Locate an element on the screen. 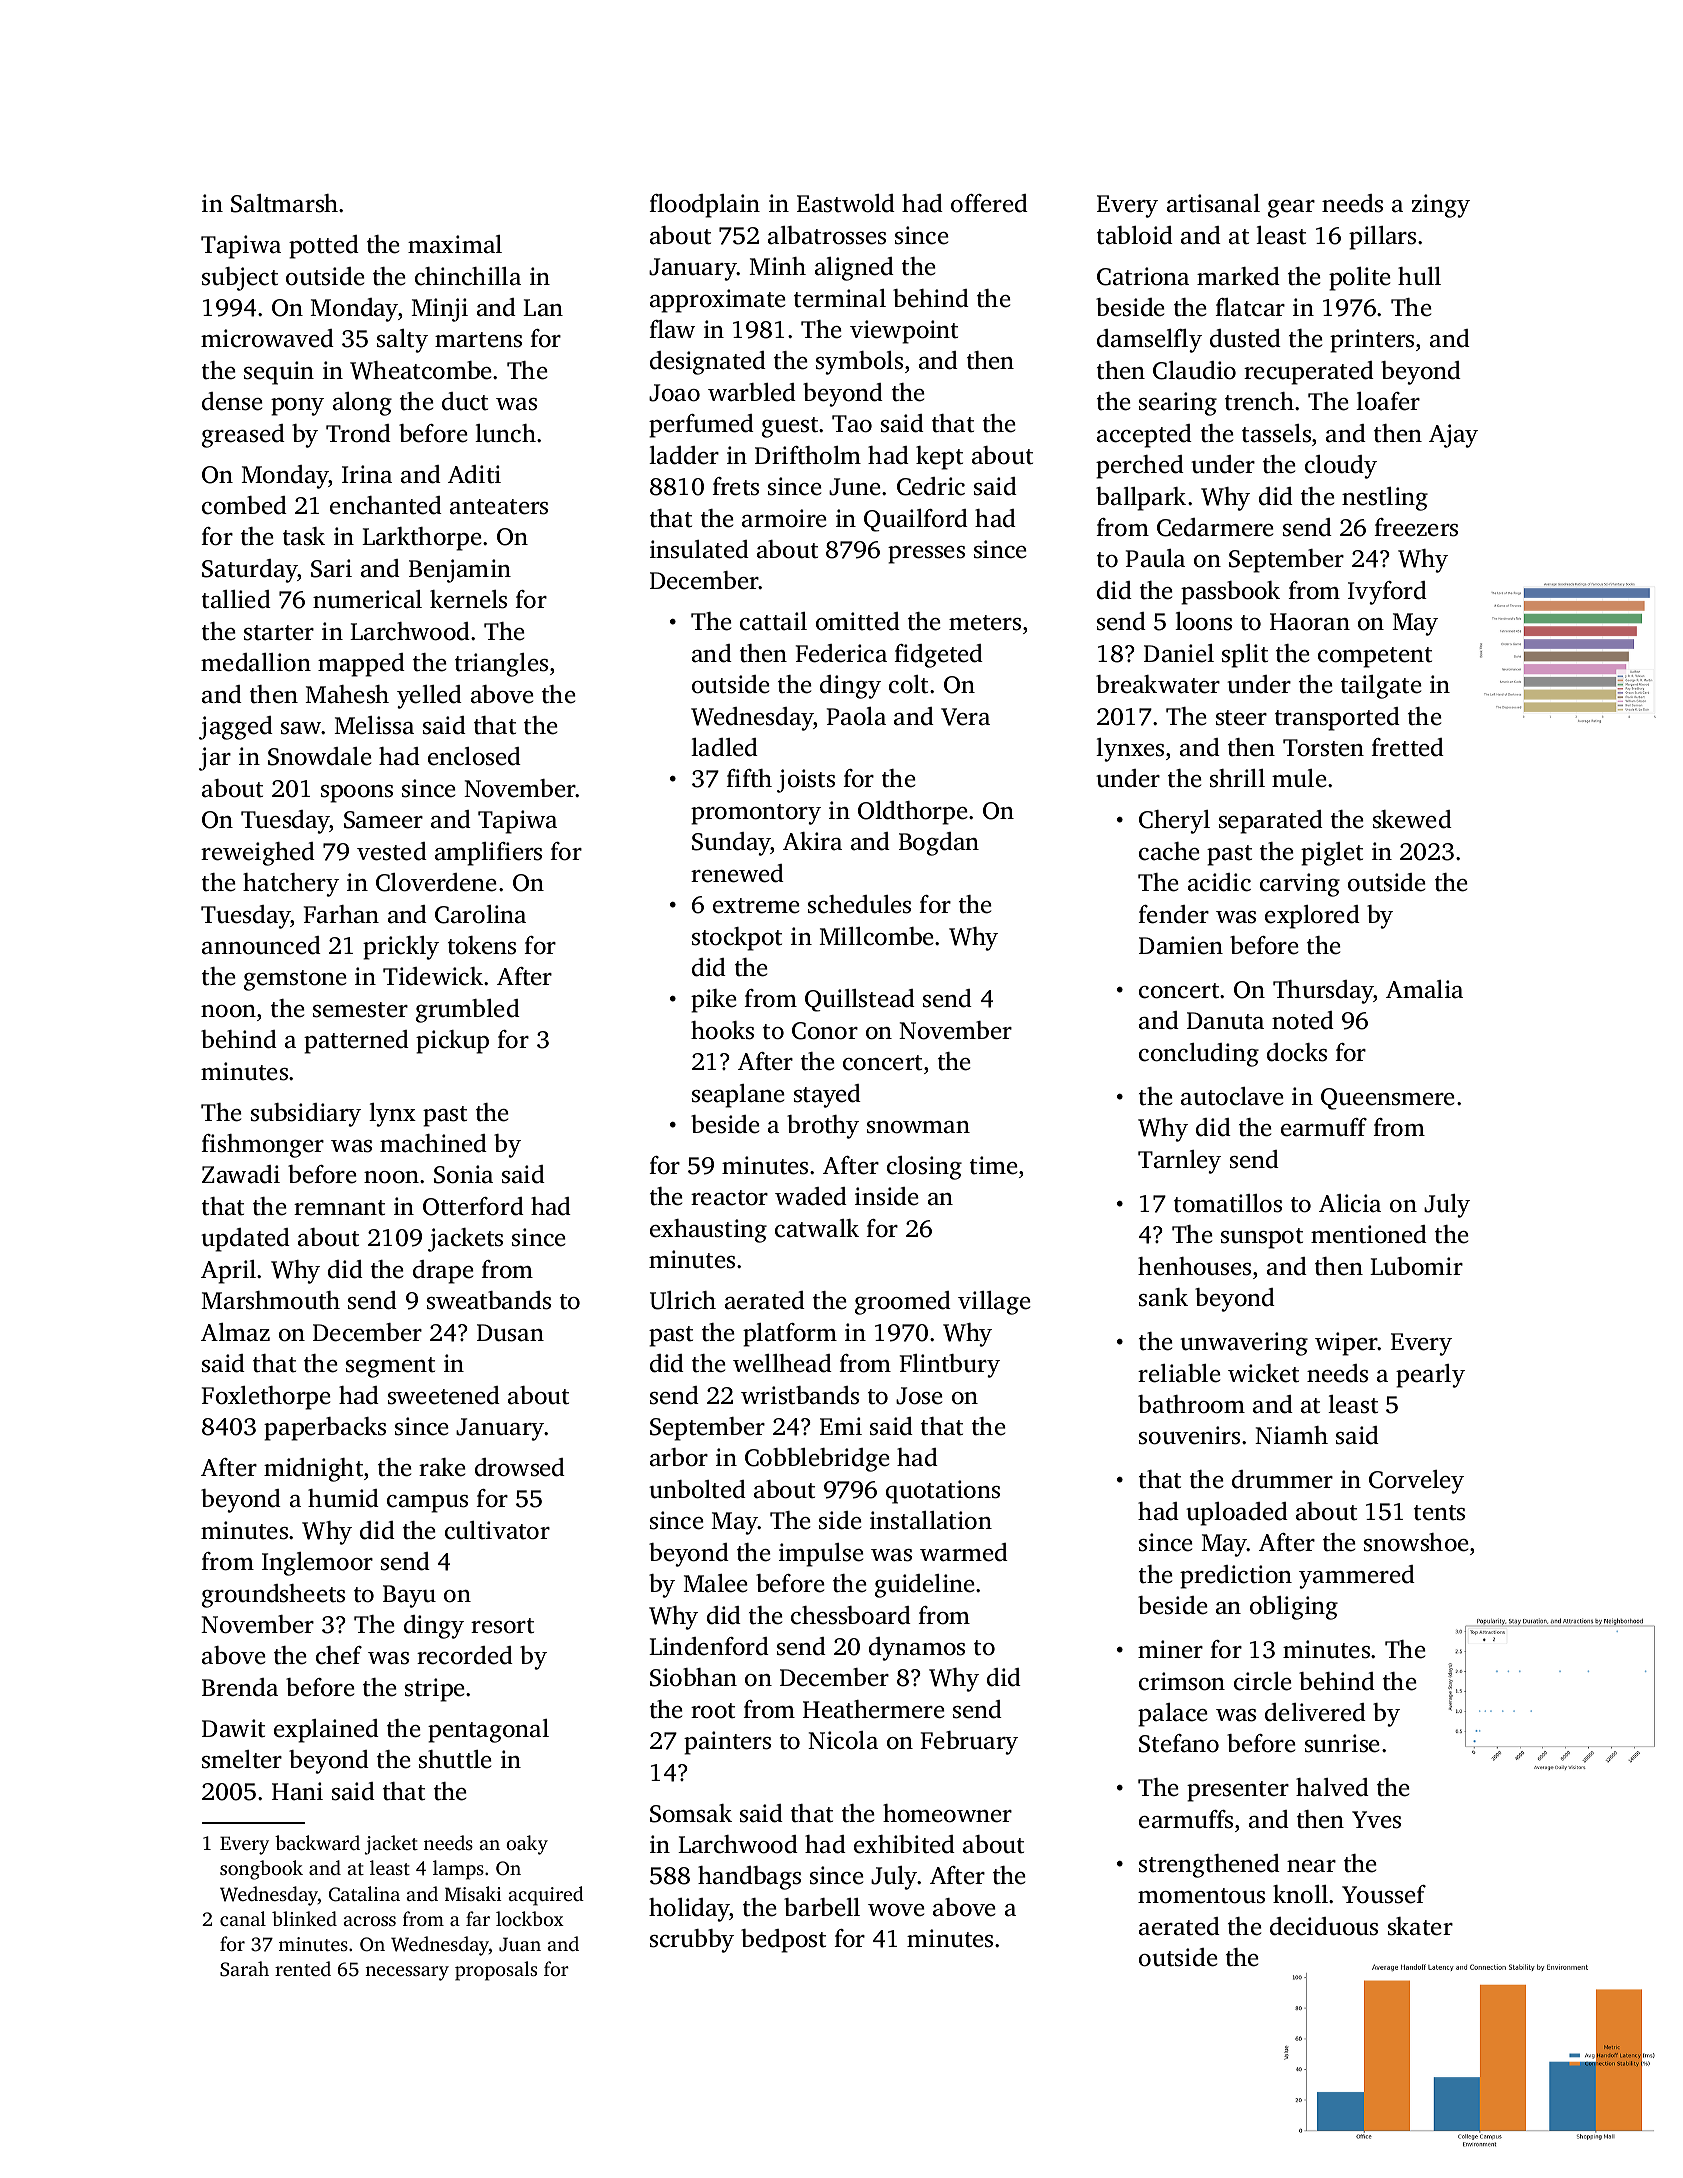 This screenshot has height=2178, width=1683. sweatbands is located at coordinates (489, 1300).
